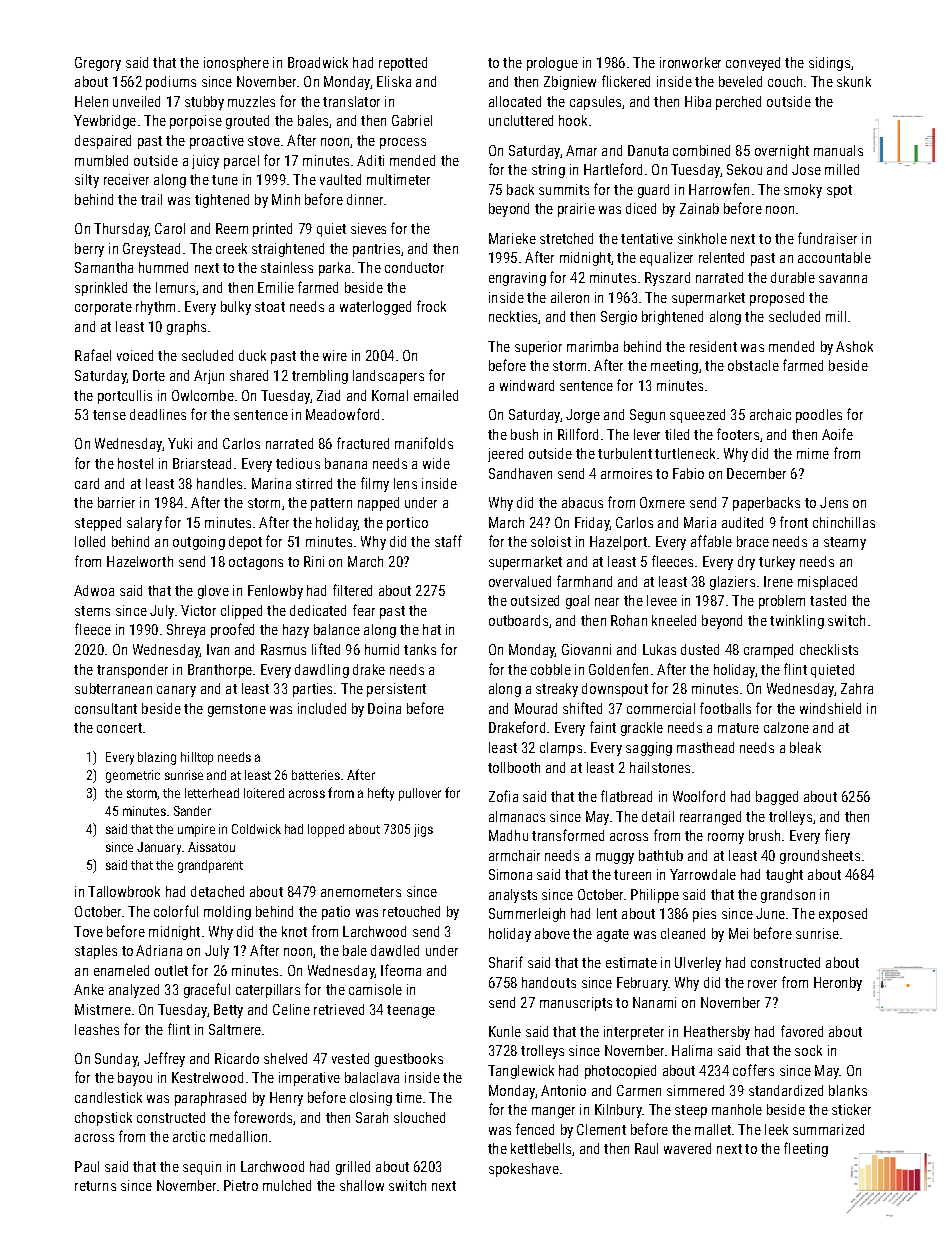 This page has height=1233, width=952. Describe the element at coordinates (334, 269) in the page. I see `parka` at that location.
